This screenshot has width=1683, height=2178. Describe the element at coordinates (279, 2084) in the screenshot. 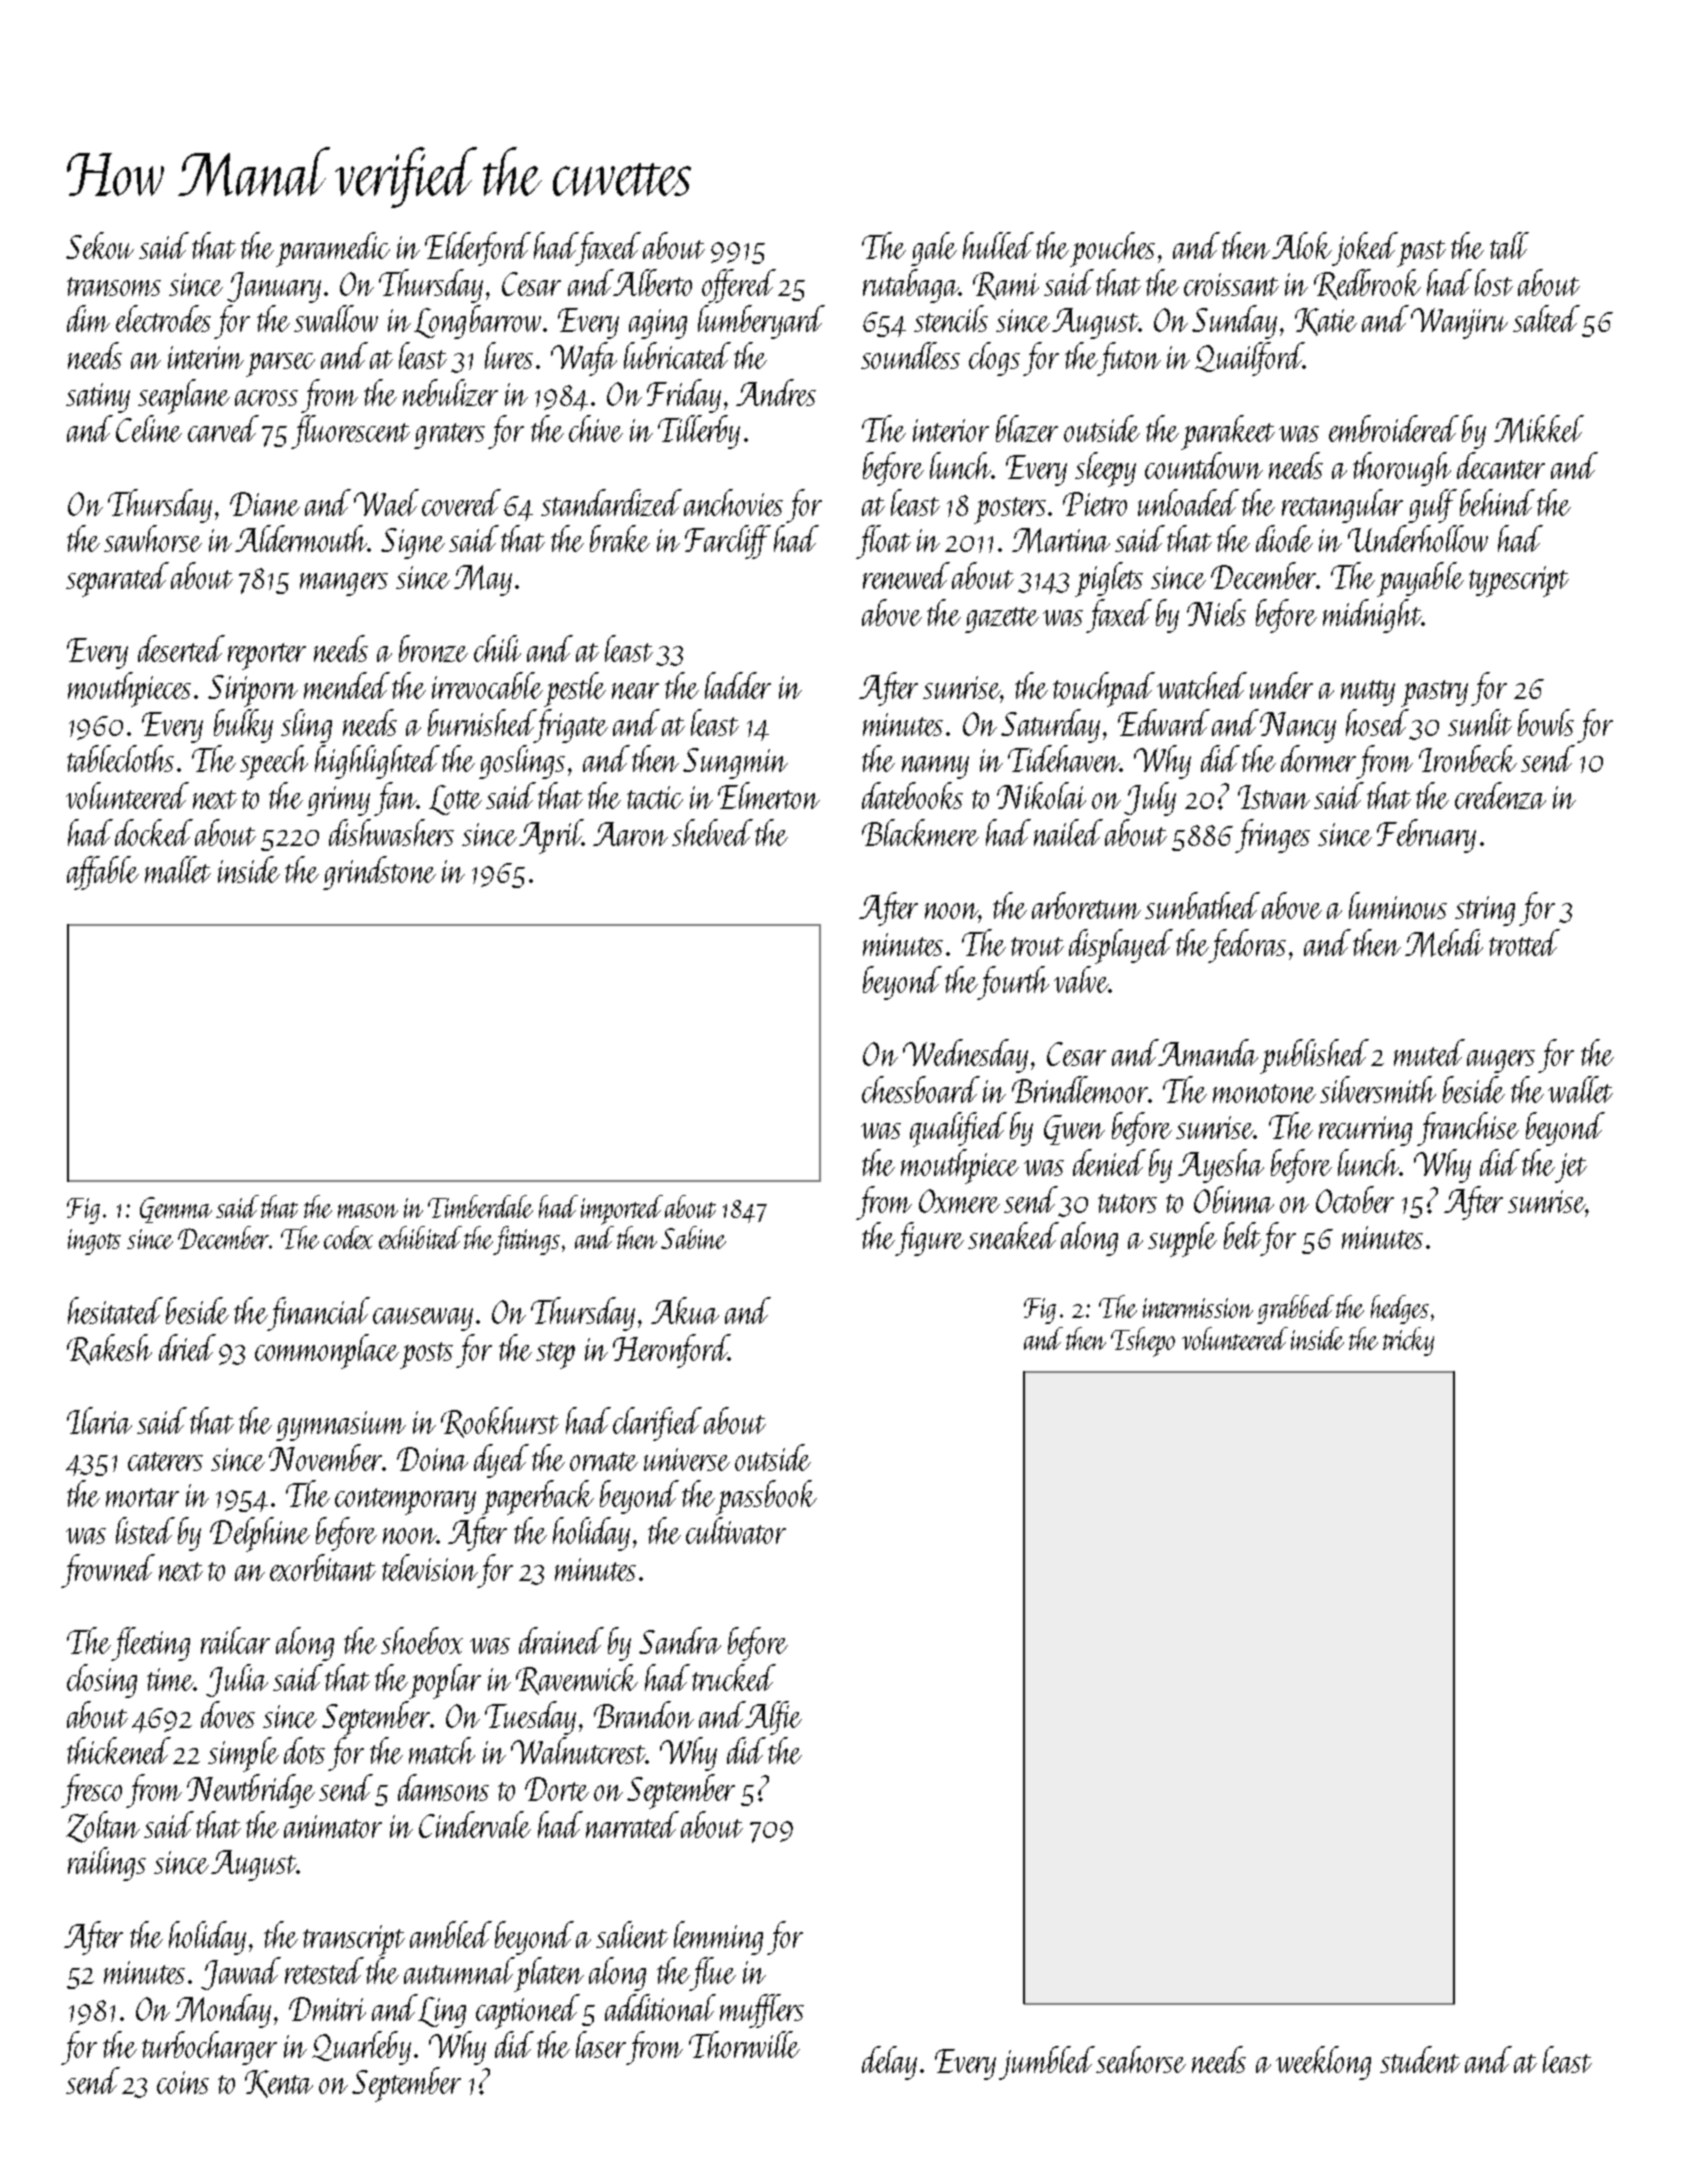

I see `Kenta` at that location.
